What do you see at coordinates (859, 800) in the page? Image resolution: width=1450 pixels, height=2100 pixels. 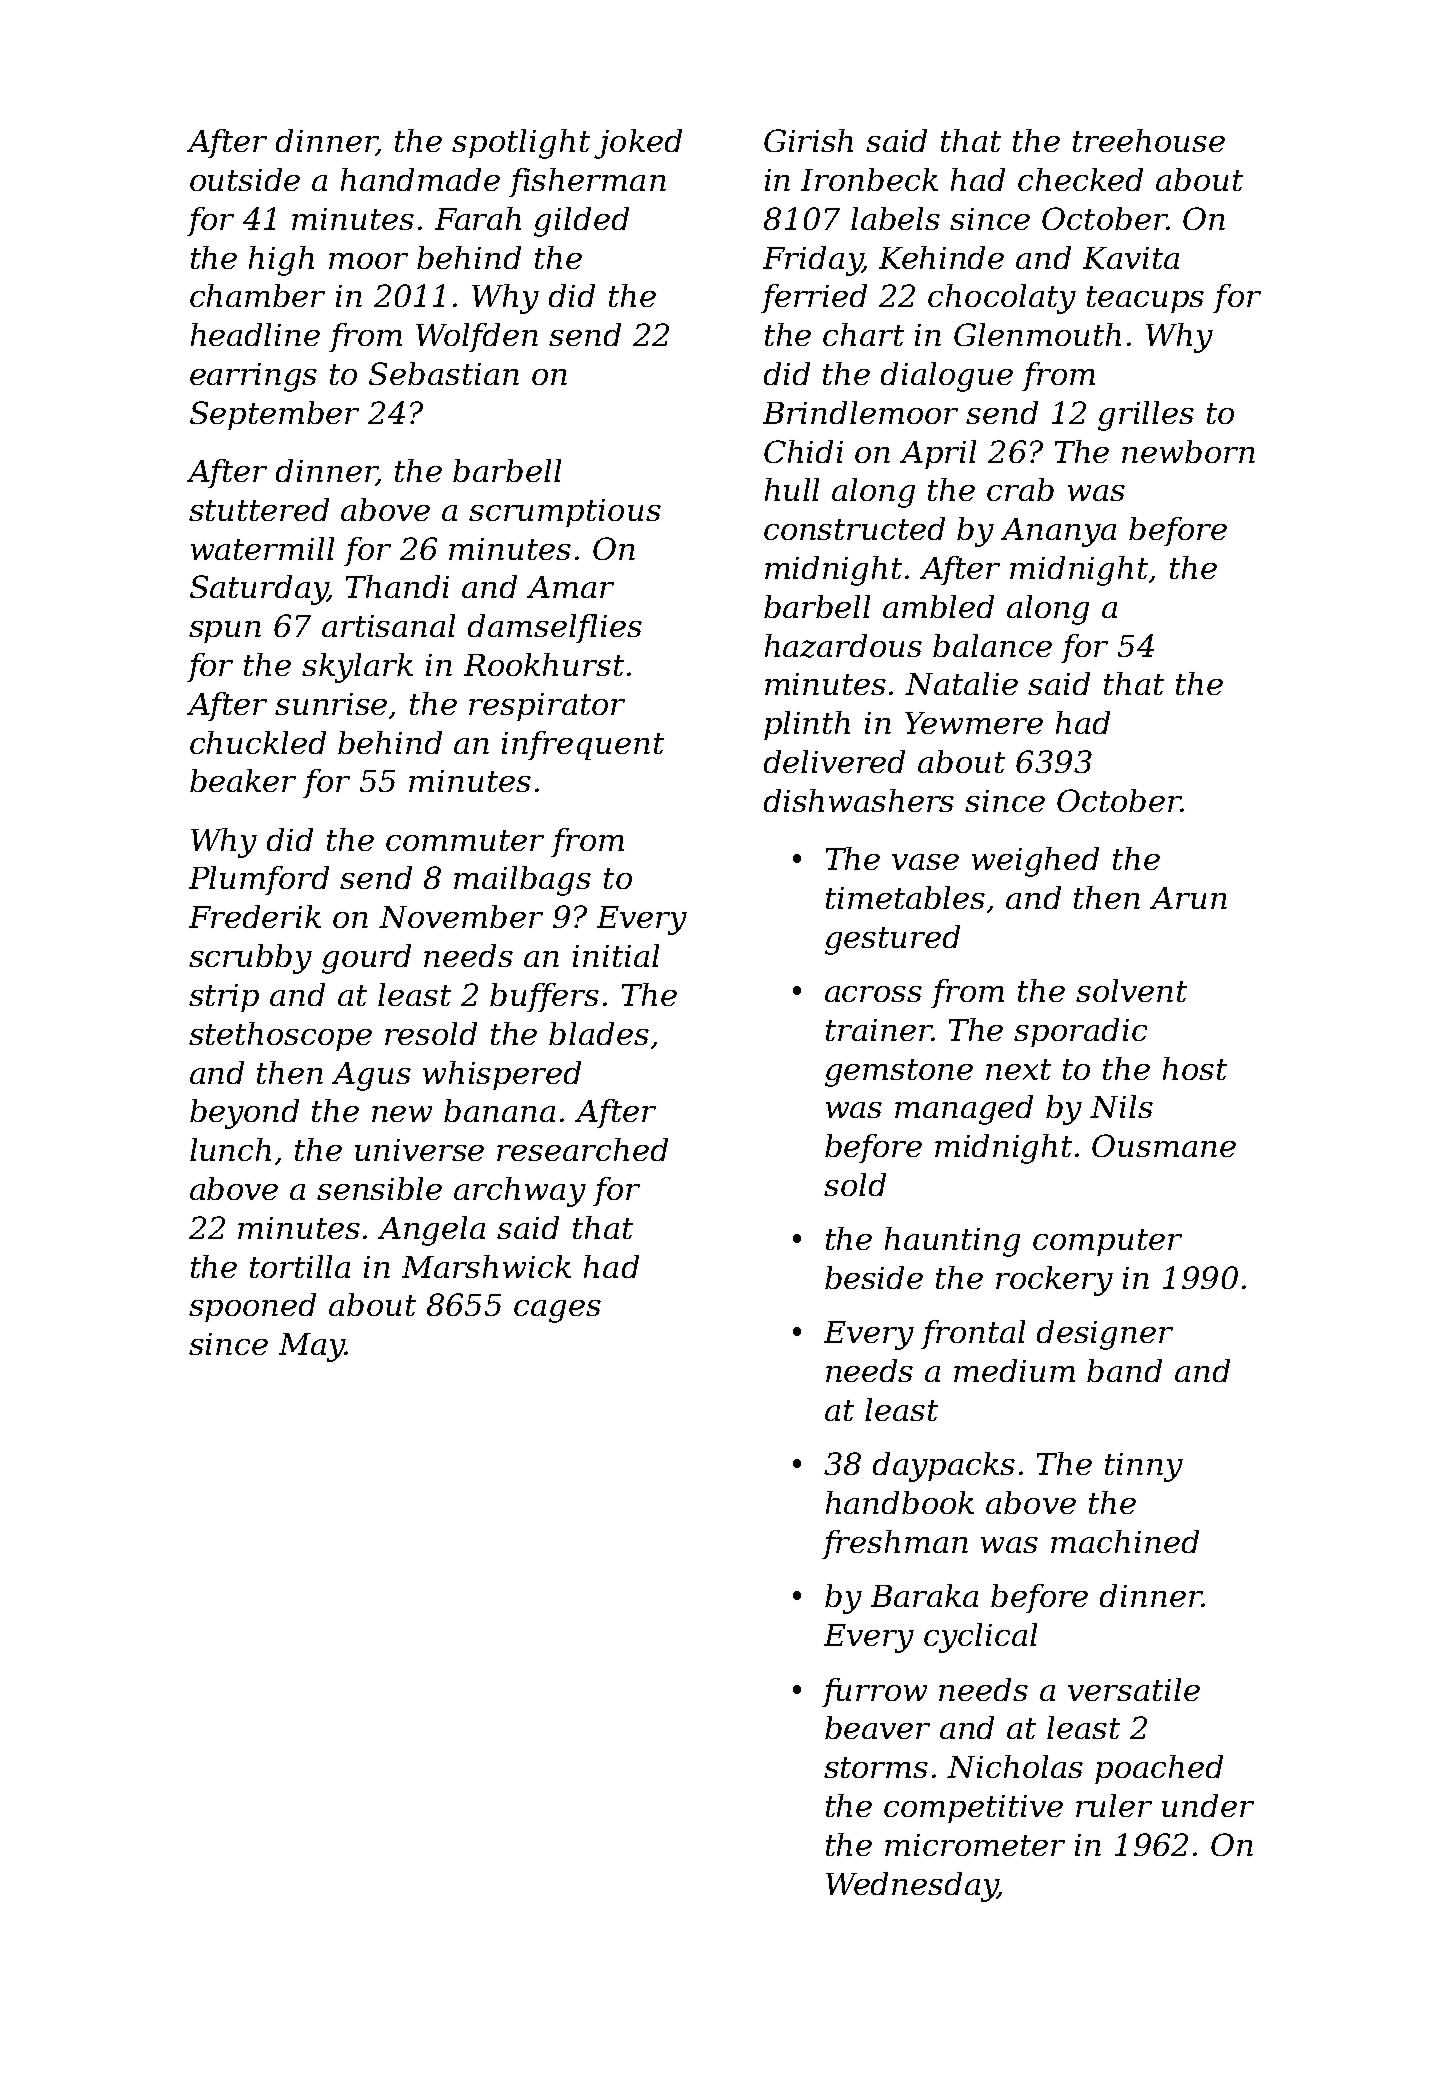 I see `dishwashers` at bounding box center [859, 800].
